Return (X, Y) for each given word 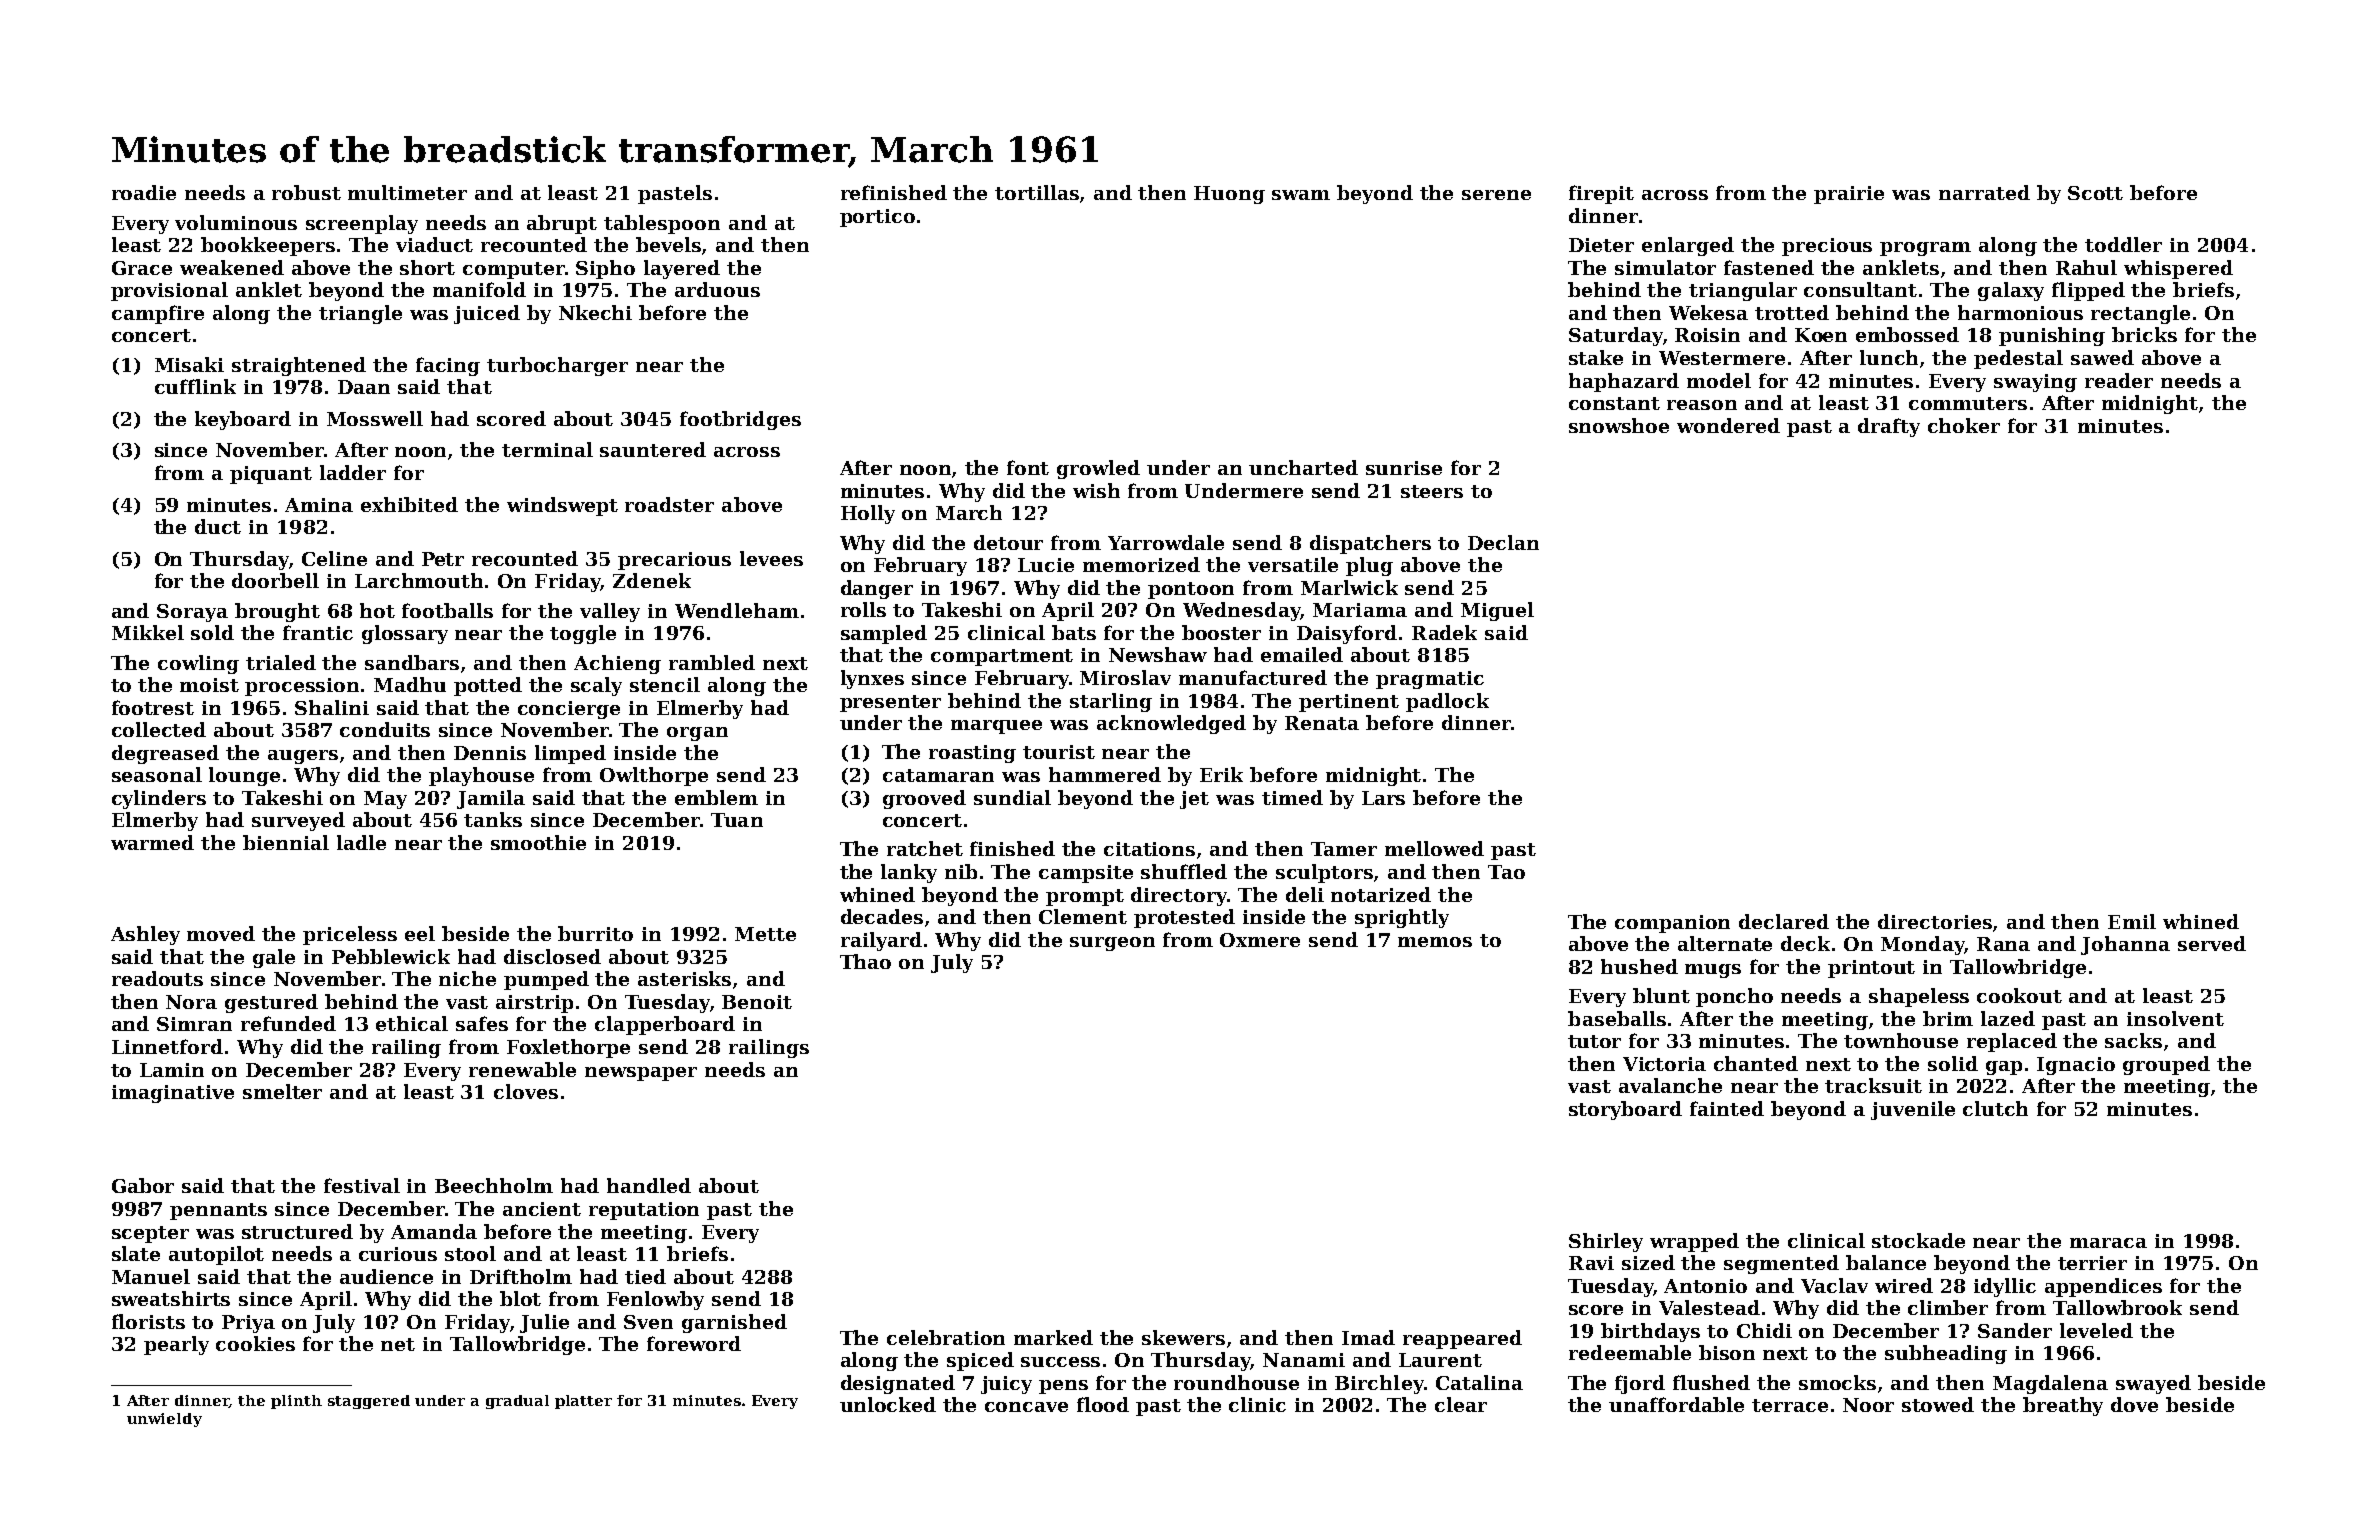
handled (649, 1185)
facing (448, 366)
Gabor (143, 1185)
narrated (1984, 192)
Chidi (1764, 1330)
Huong (1229, 195)
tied (645, 1276)
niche (467, 978)
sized (1648, 1262)
